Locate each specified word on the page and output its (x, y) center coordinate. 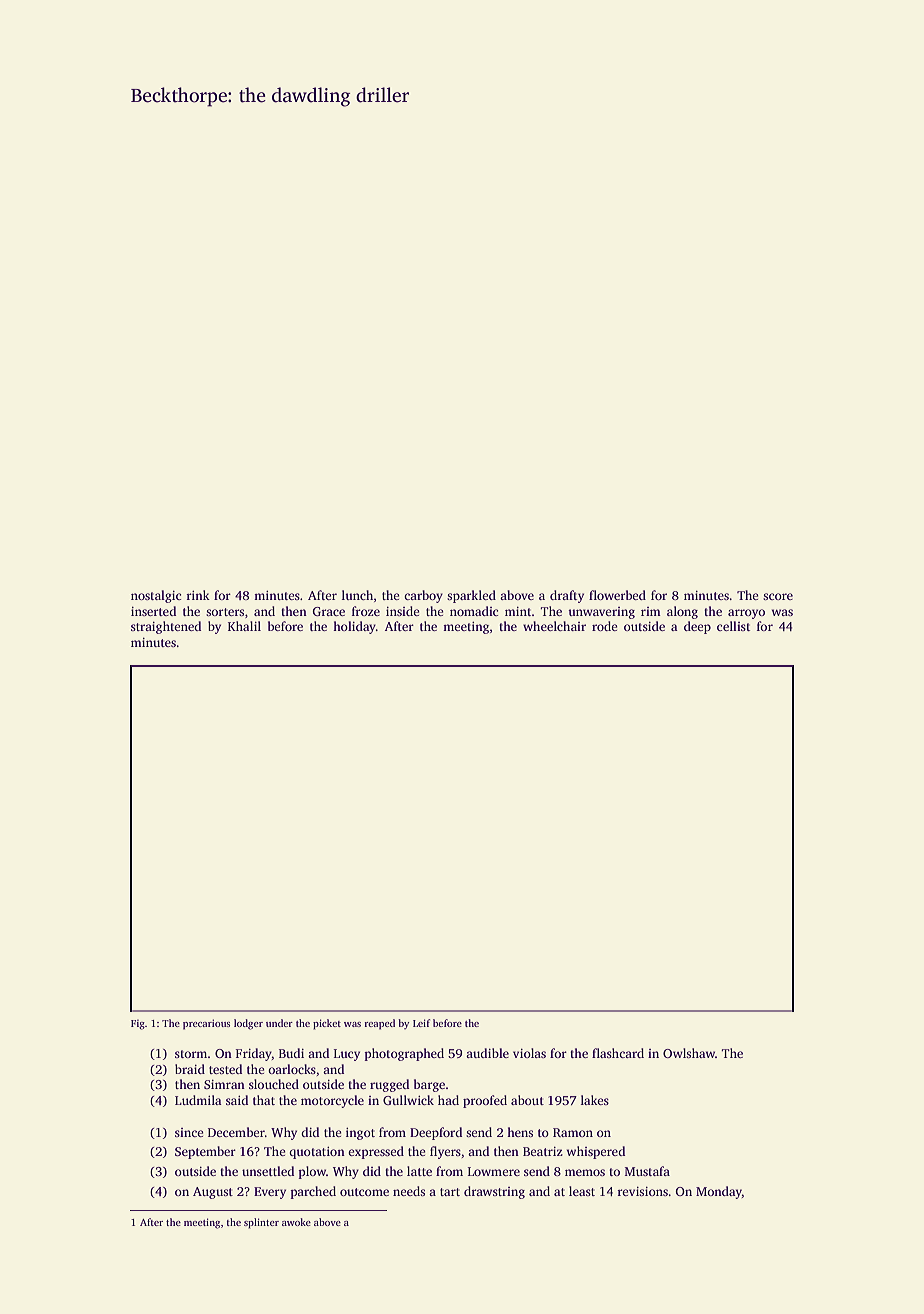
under (279, 1023)
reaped (380, 1024)
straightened (166, 627)
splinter (261, 1223)
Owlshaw (689, 1053)
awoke (296, 1222)
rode (605, 626)
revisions (642, 1191)
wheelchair (554, 626)
